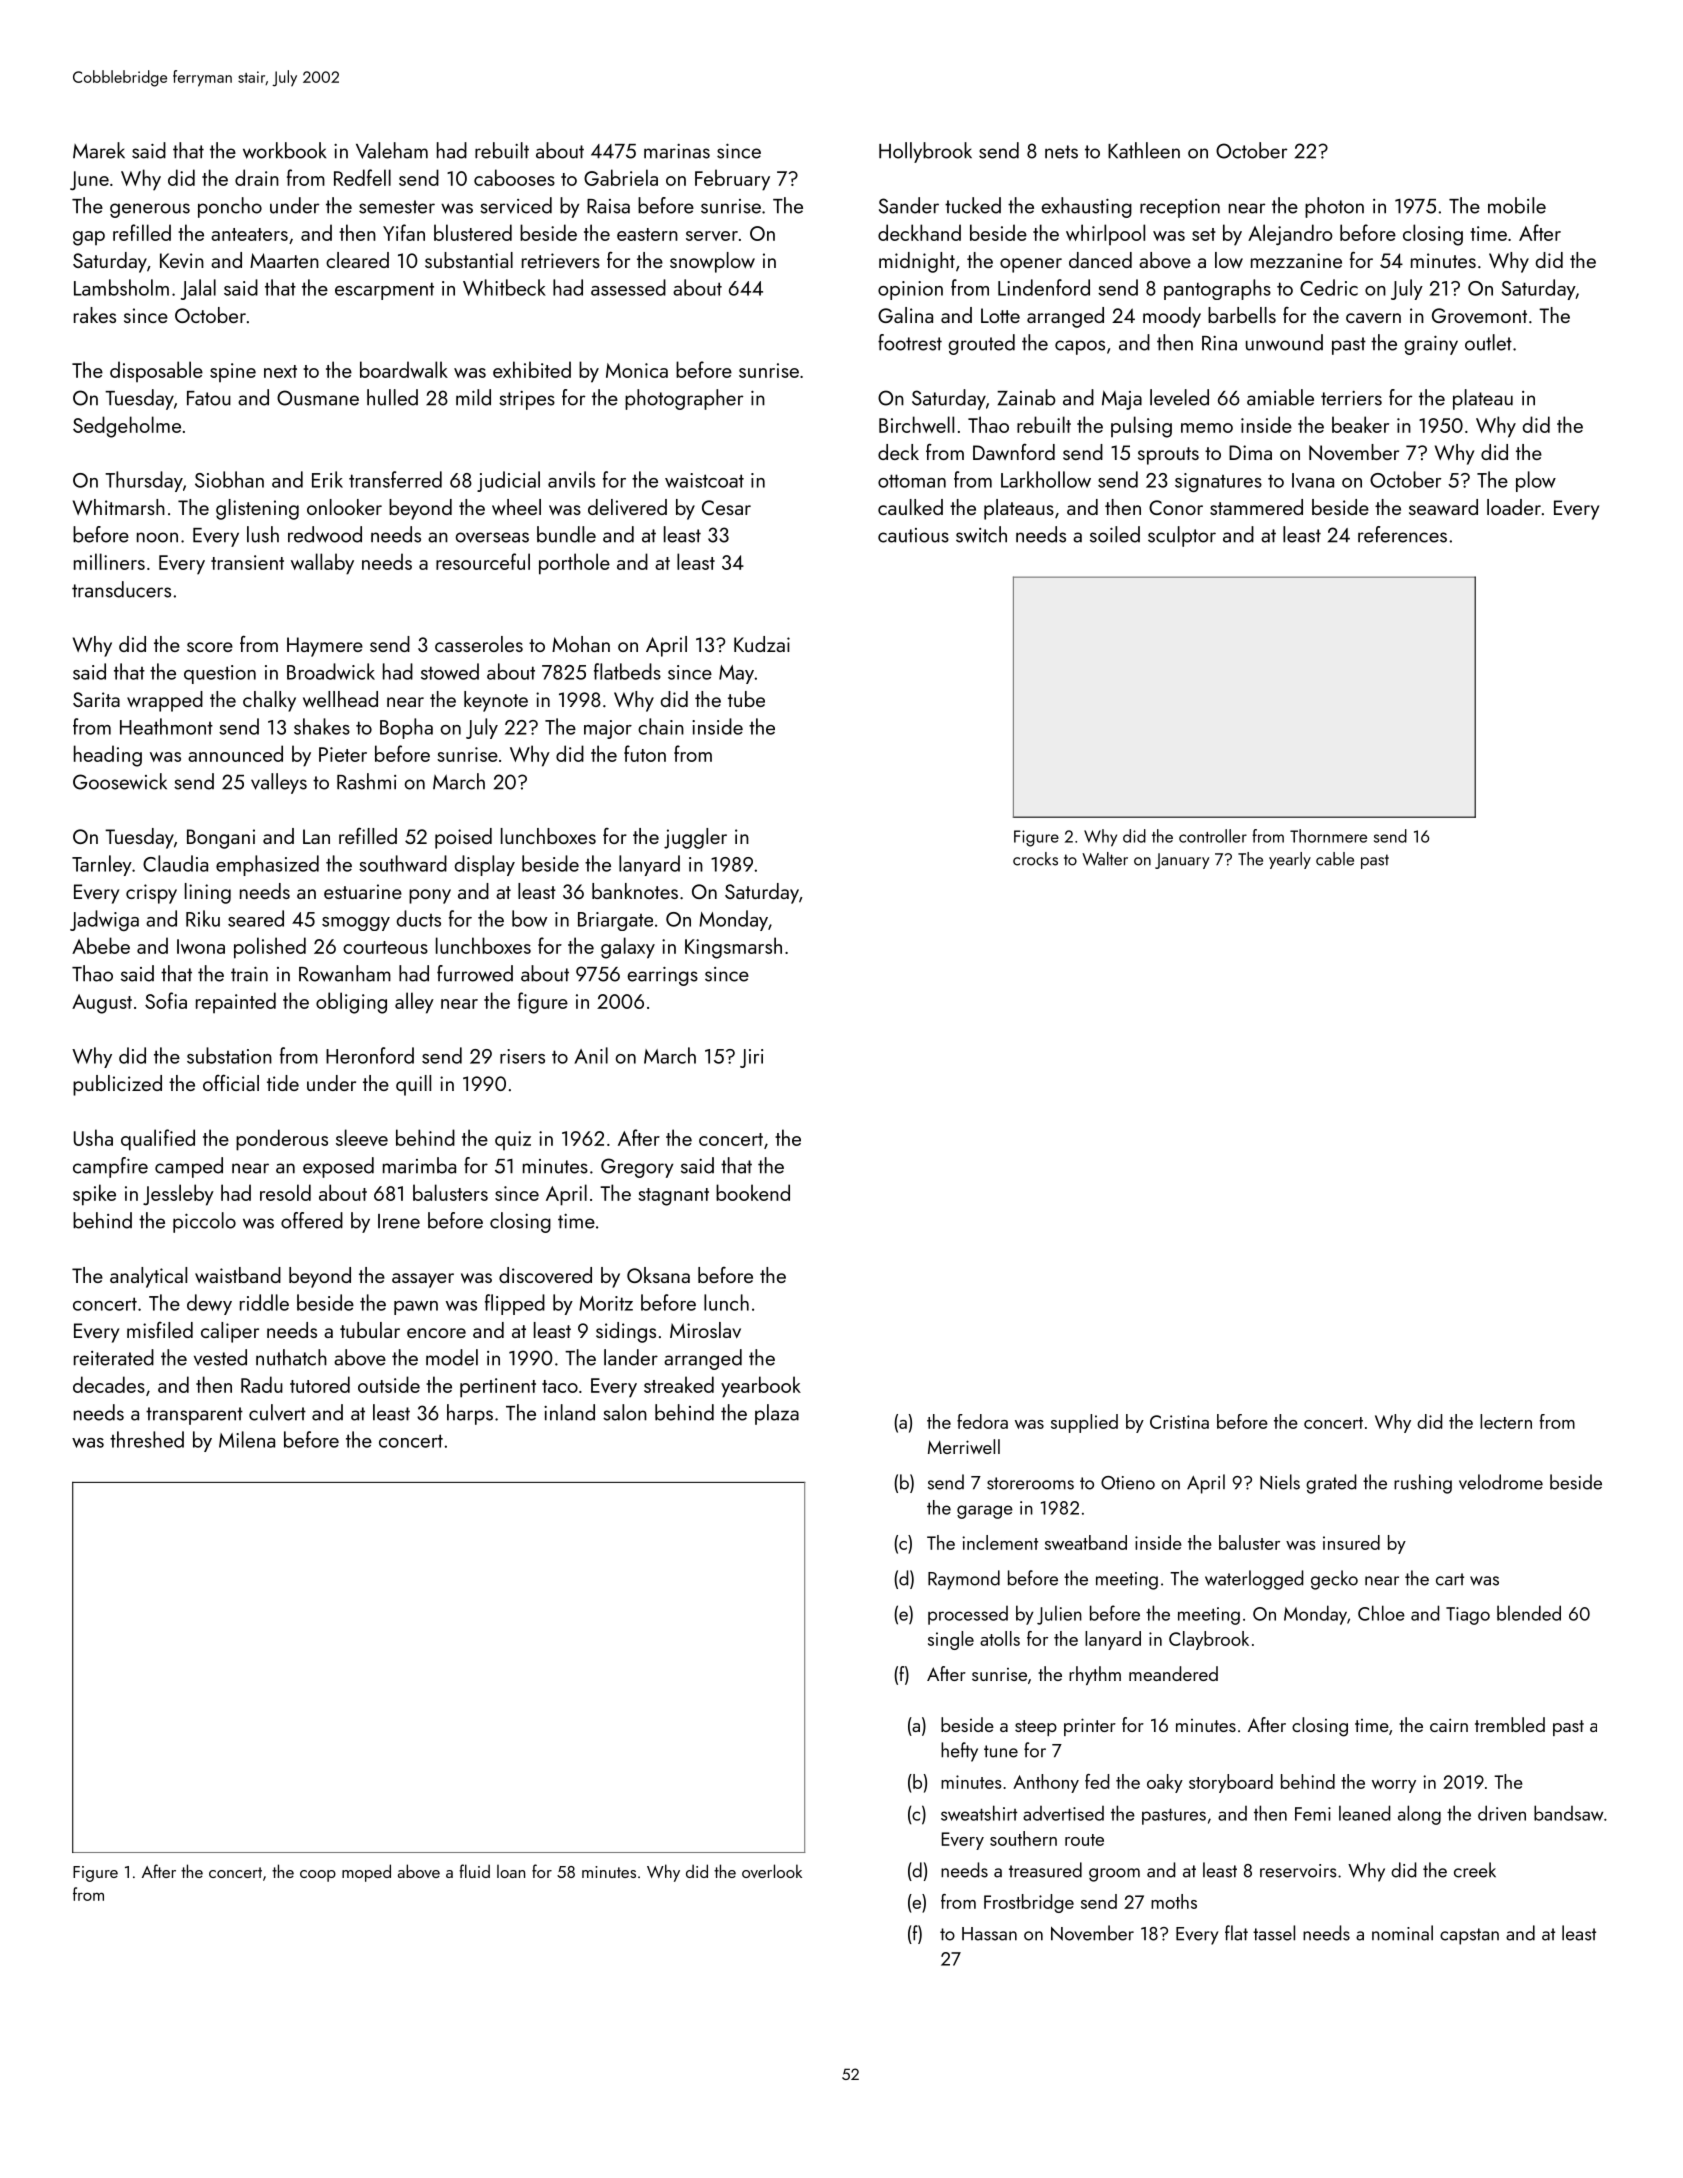  I want to click on Kathleen, so click(1144, 150).
